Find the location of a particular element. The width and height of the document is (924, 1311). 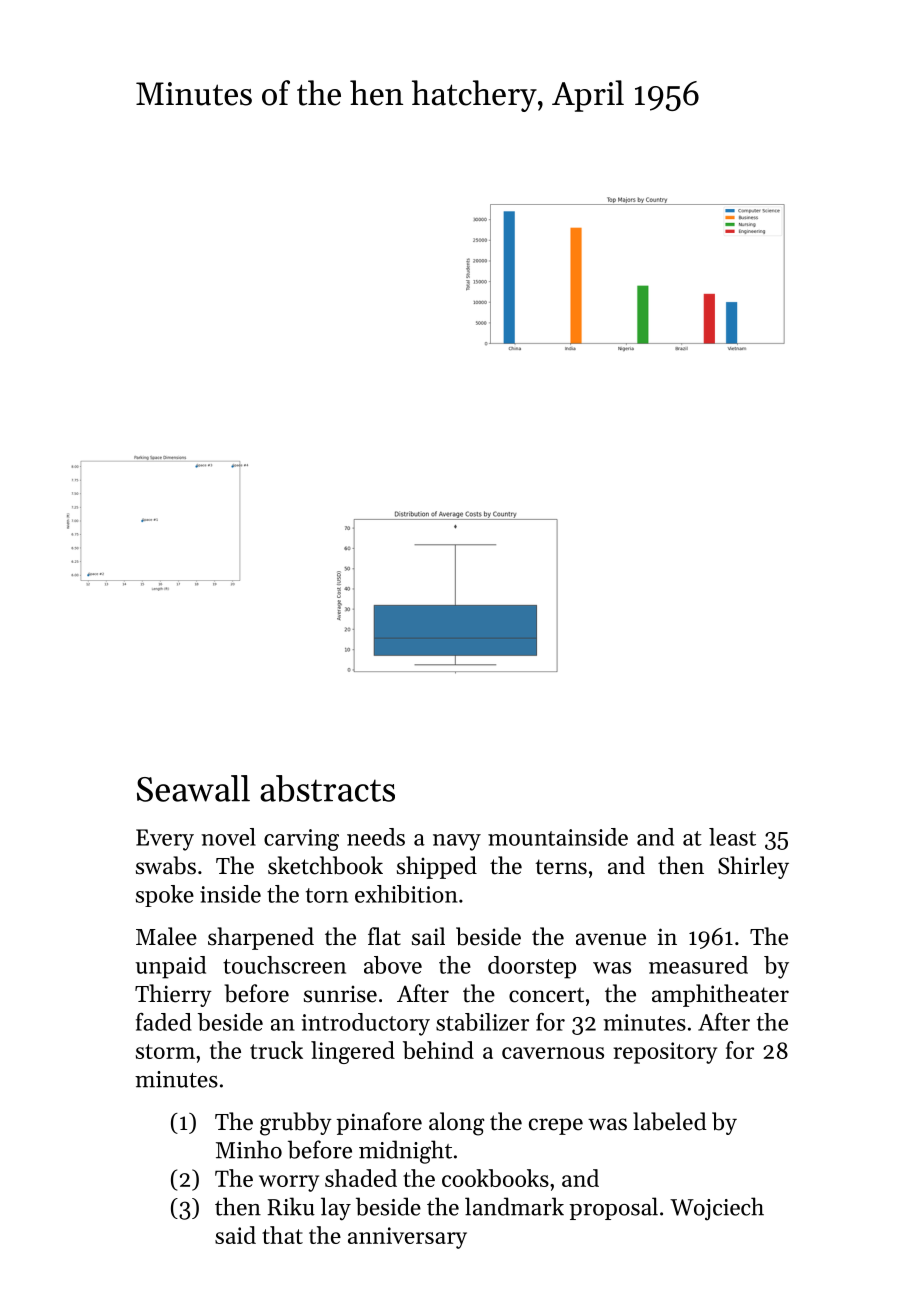

Shirley is located at coordinates (753, 867).
